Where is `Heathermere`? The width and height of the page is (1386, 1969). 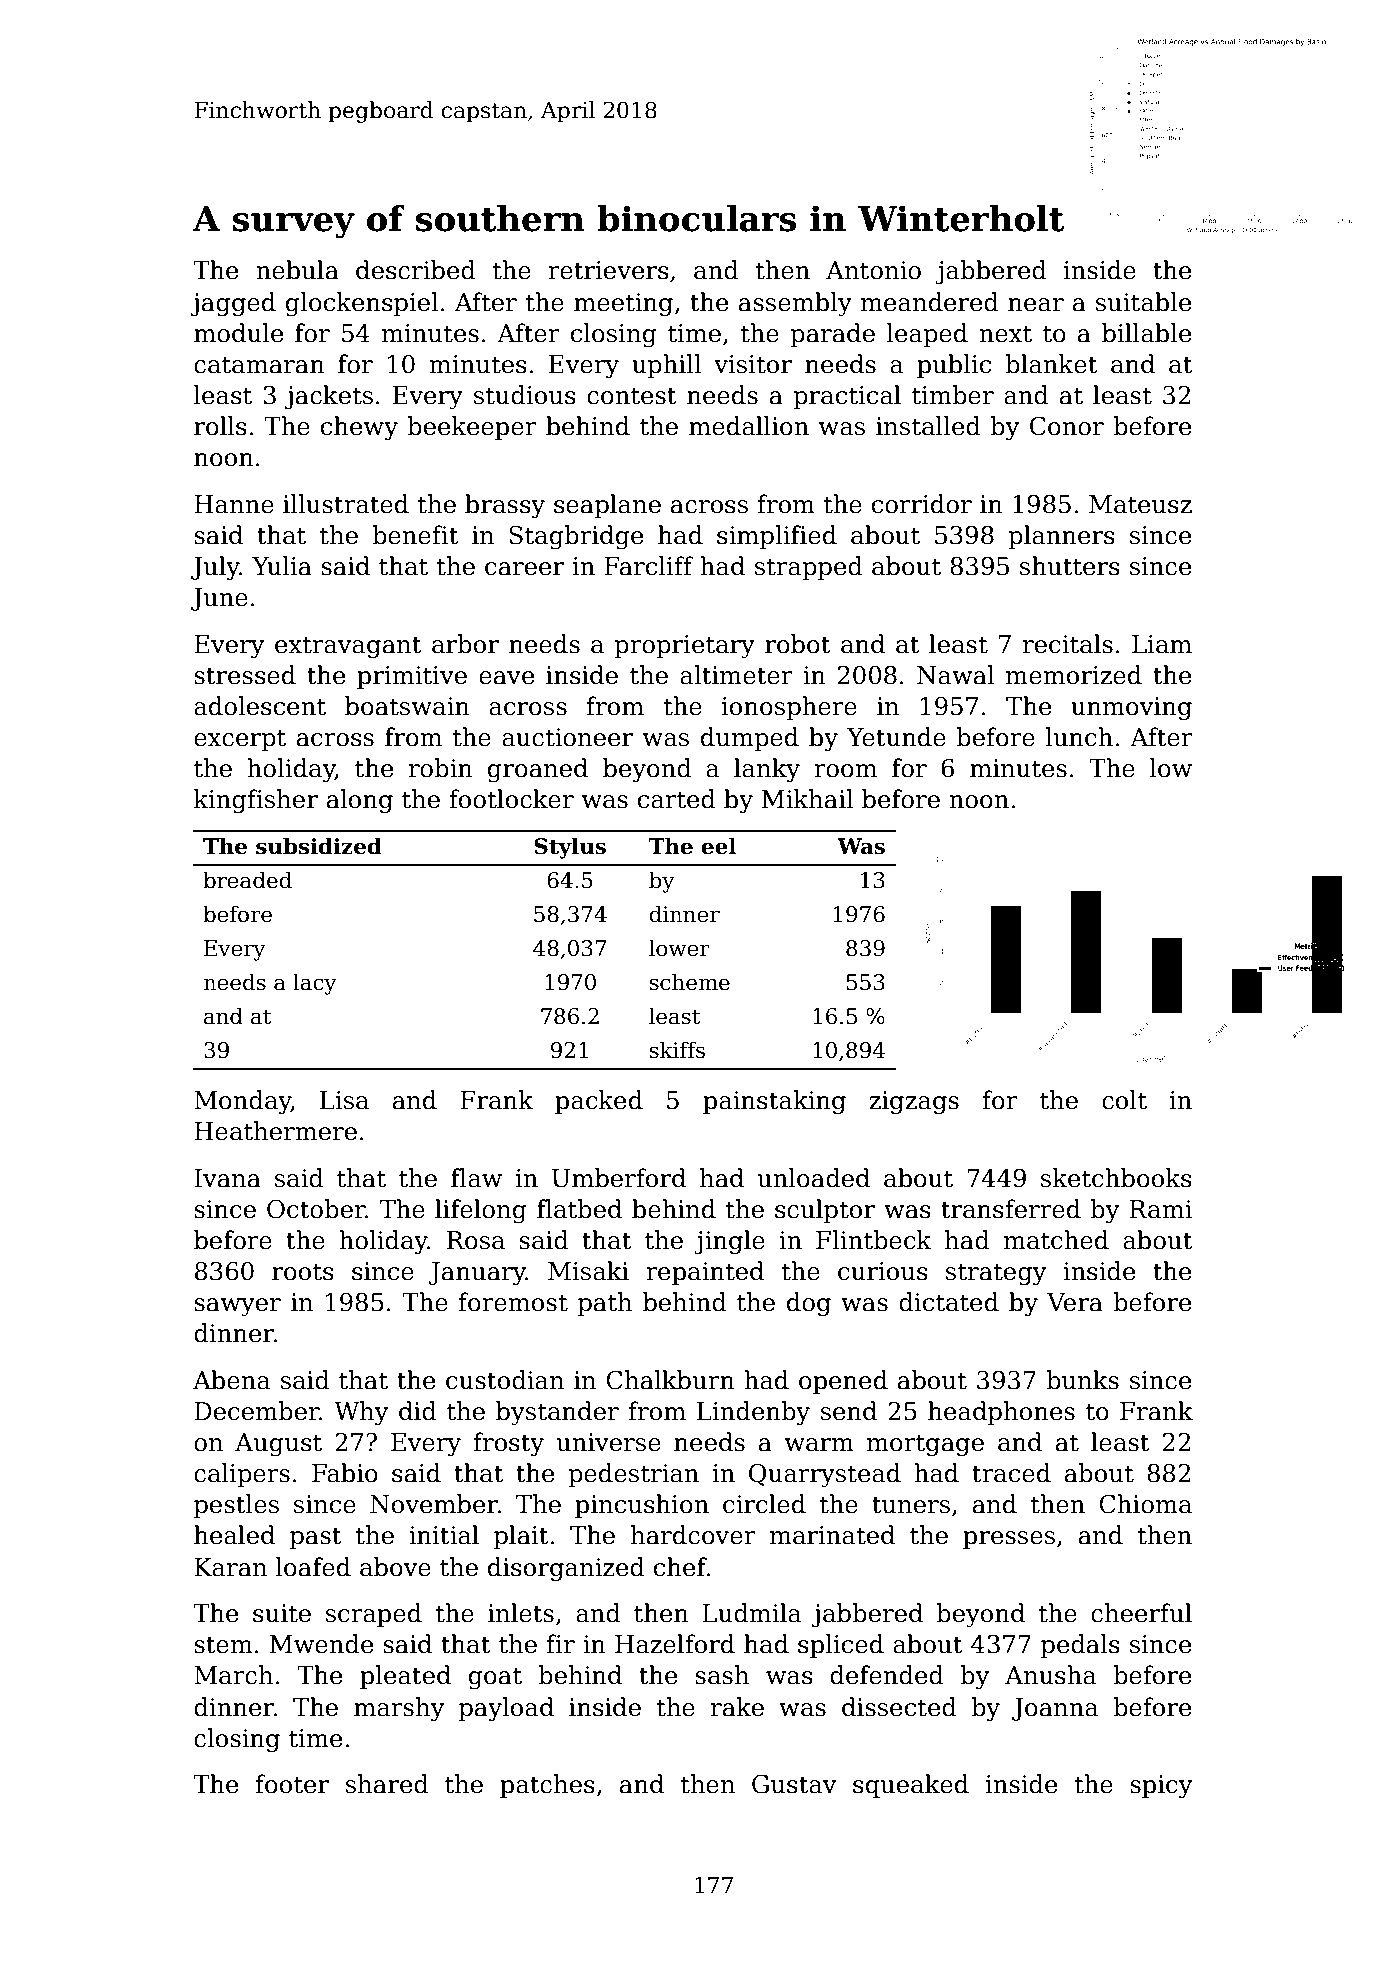
Heathermere is located at coordinates (275, 1131).
